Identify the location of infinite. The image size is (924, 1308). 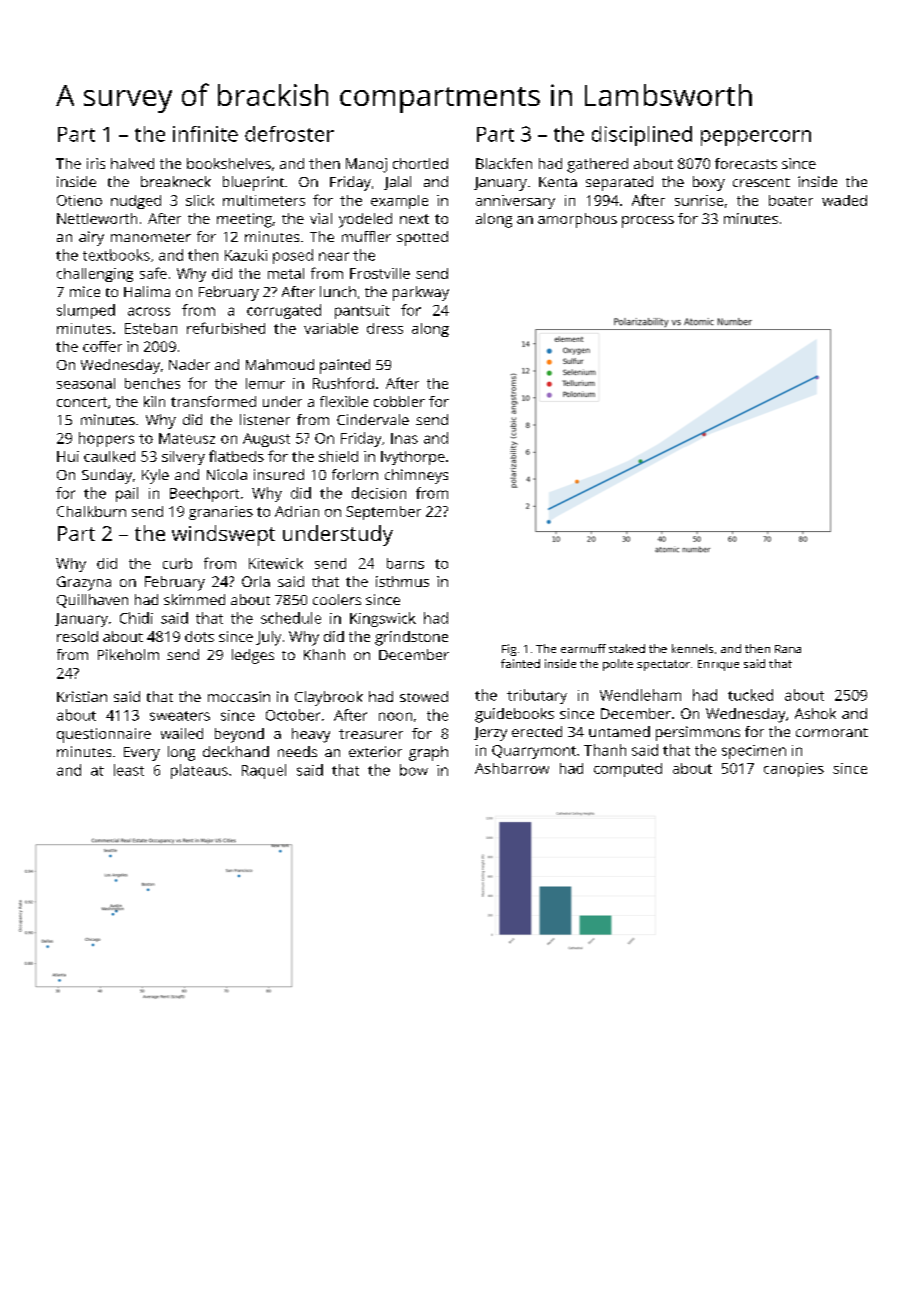
(205, 134).
